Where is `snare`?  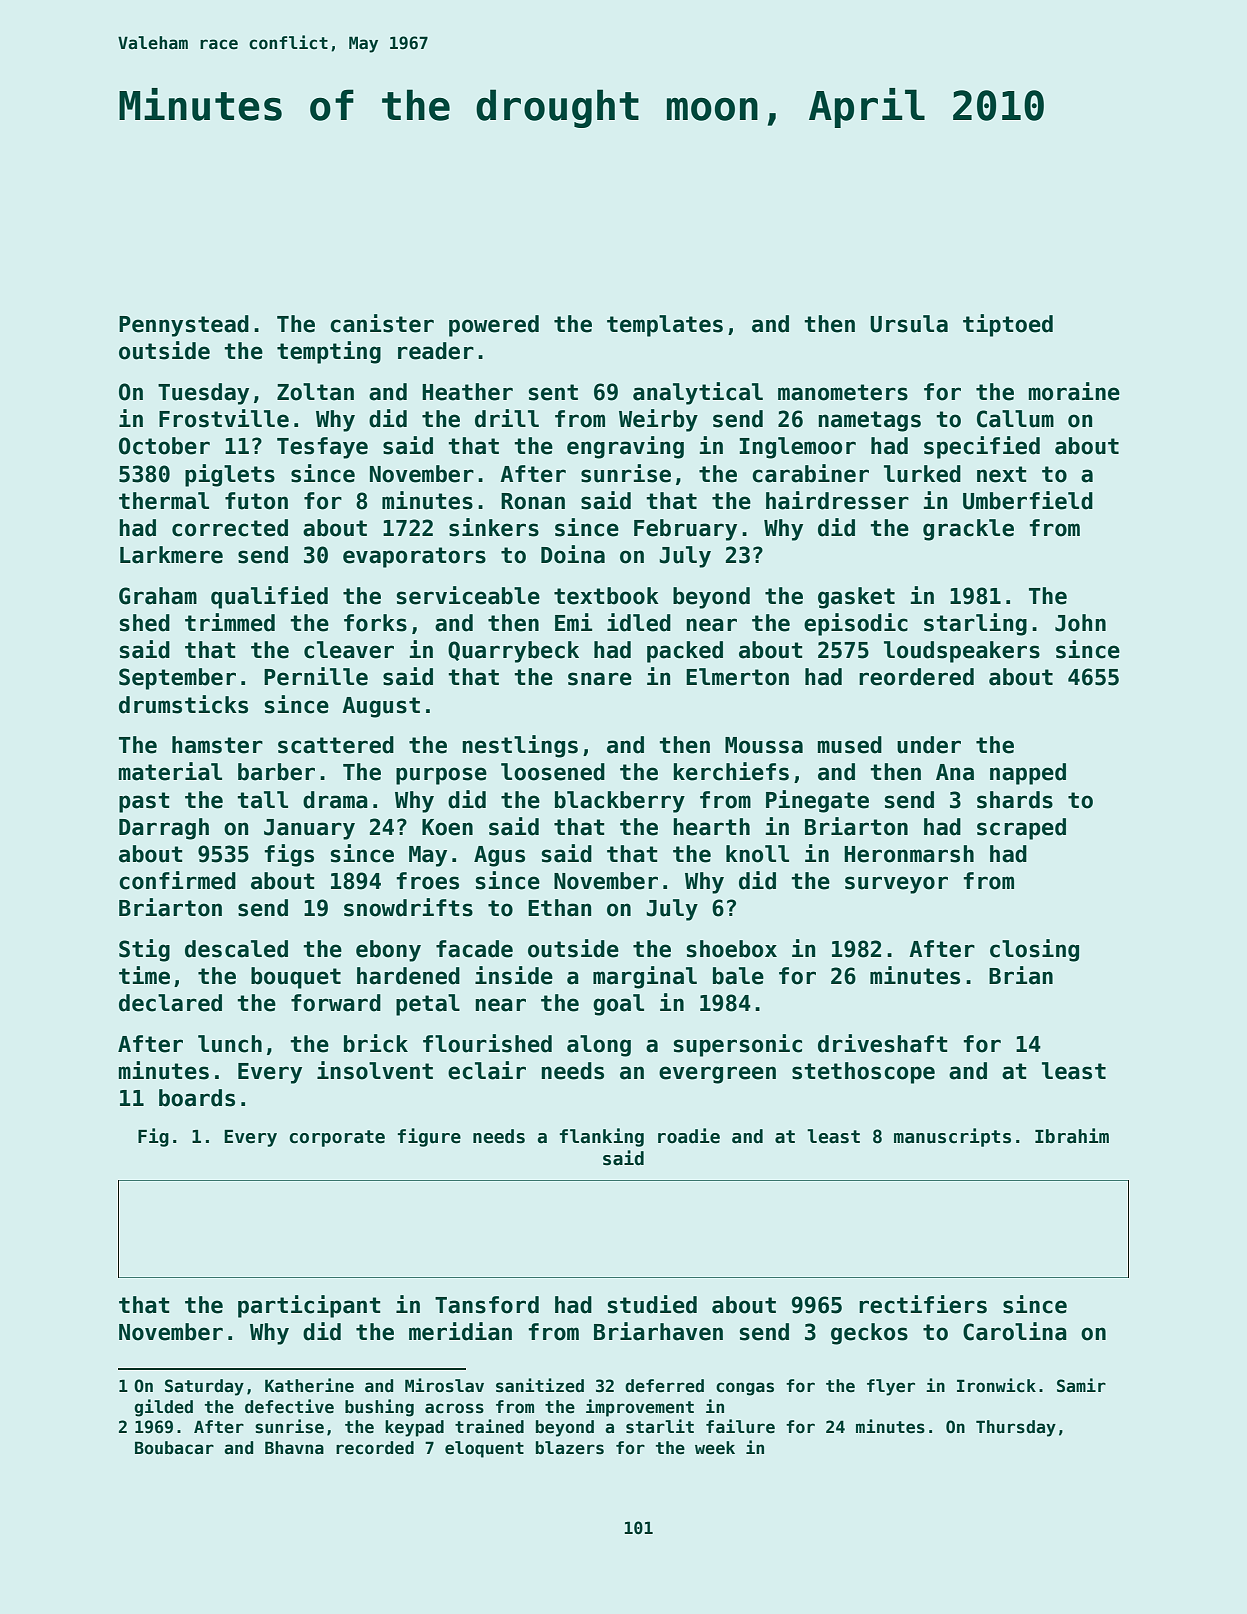
snare is located at coordinates (600, 679).
